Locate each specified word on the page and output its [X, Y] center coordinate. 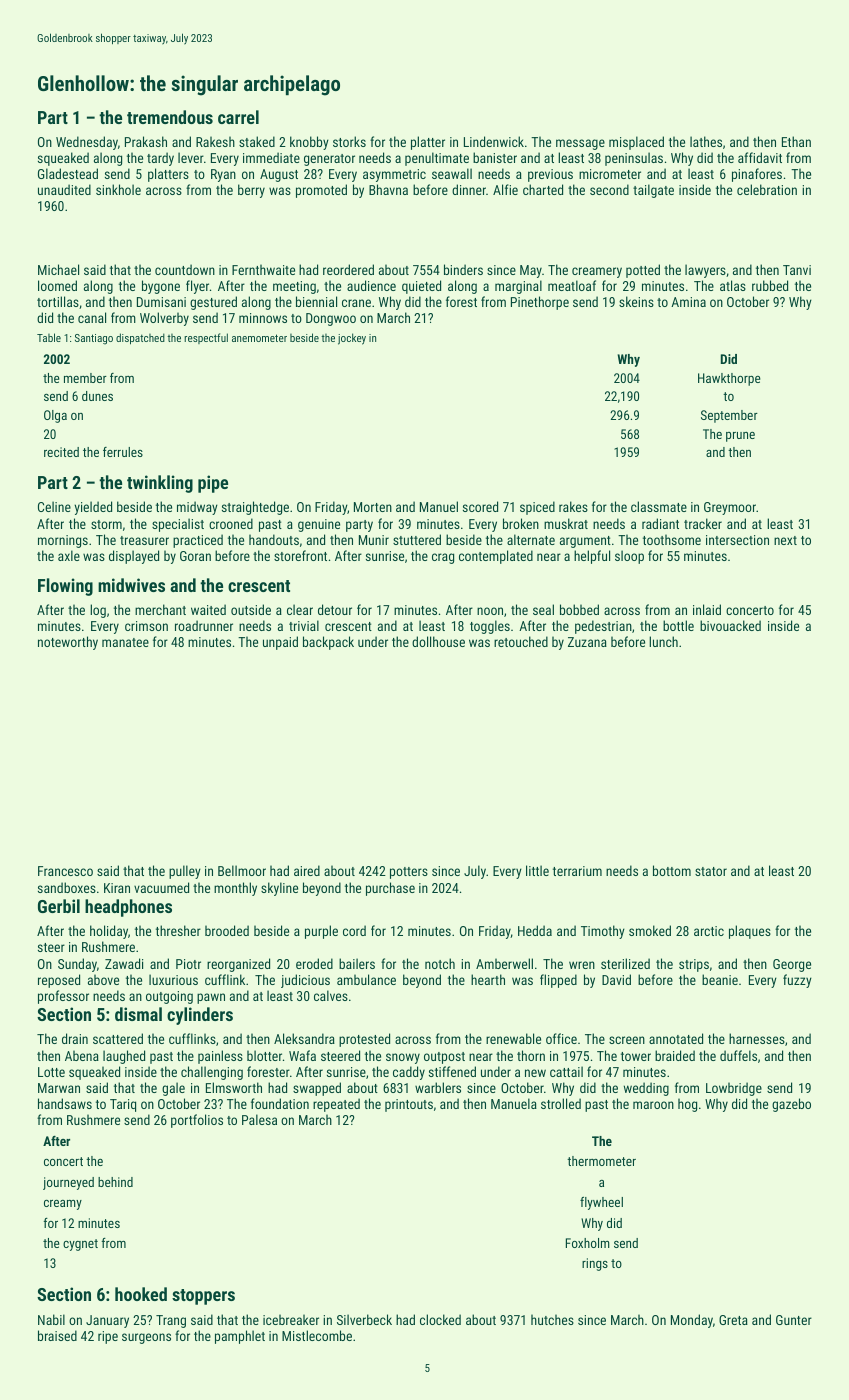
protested [364, 1040]
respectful [206, 338]
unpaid [280, 643]
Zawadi [124, 963]
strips [694, 965]
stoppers [203, 1297]
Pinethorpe [540, 303]
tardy [160, 159]
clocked [440, 1319]
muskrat [566, 523]
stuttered [417, 539]
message [580, 144]
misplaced [636, 143]
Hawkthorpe [729, 379]
